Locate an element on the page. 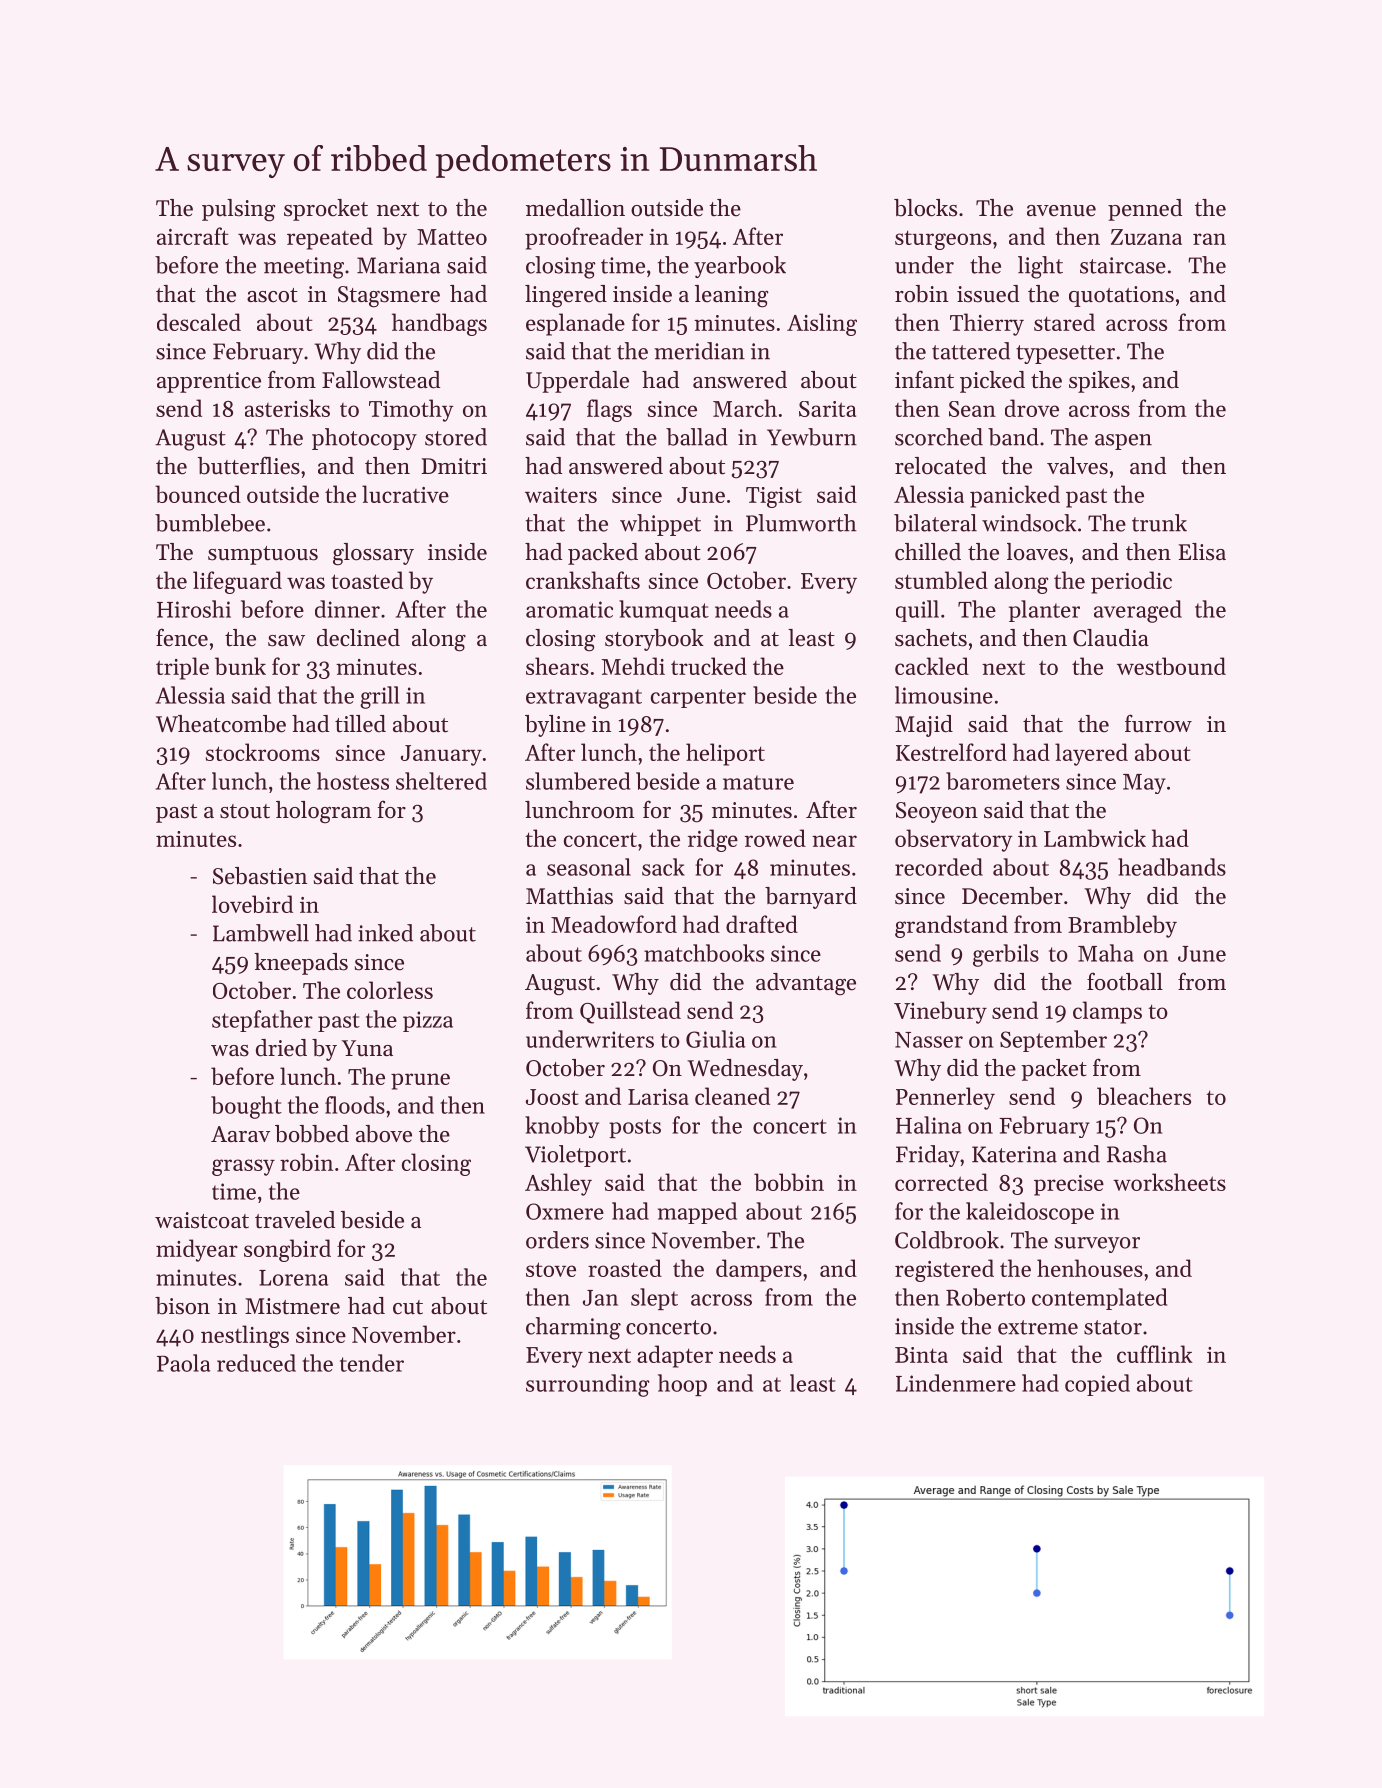 The height and width of the document is (1788, 1382). Plumworth is located at coordinates (801, 523).
